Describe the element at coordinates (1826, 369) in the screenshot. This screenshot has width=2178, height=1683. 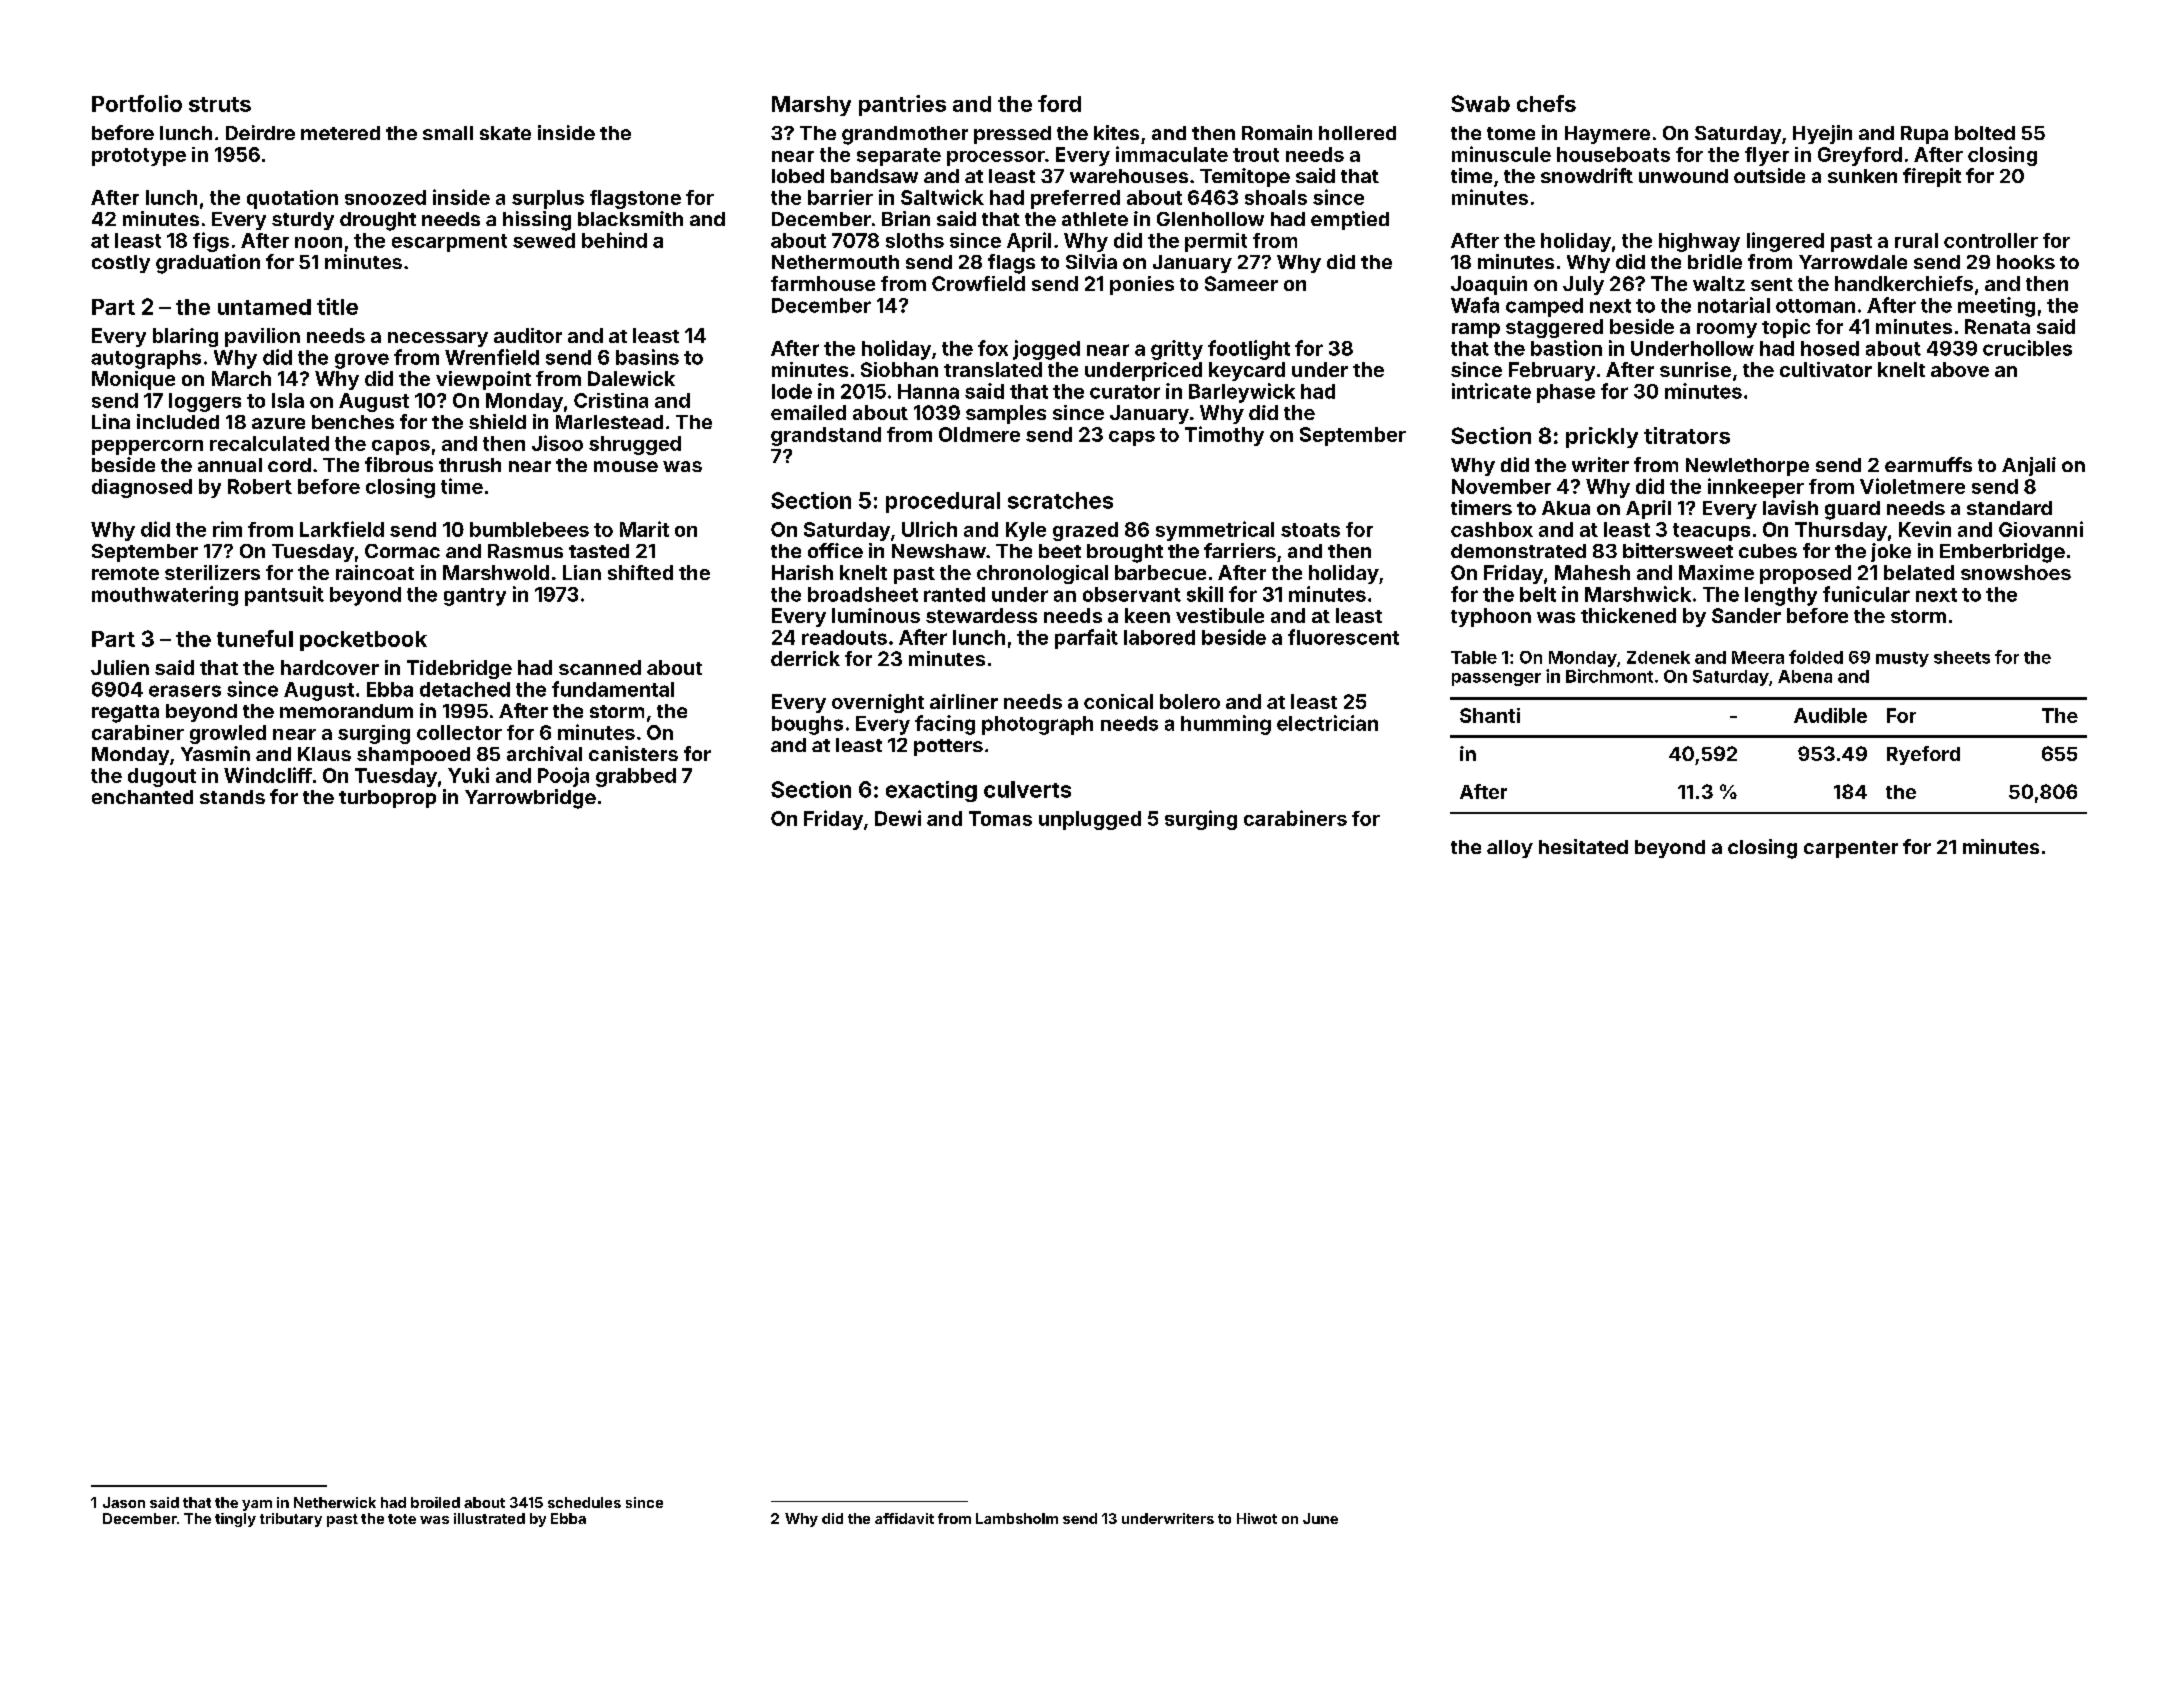
I see `cultivator` at that location.
